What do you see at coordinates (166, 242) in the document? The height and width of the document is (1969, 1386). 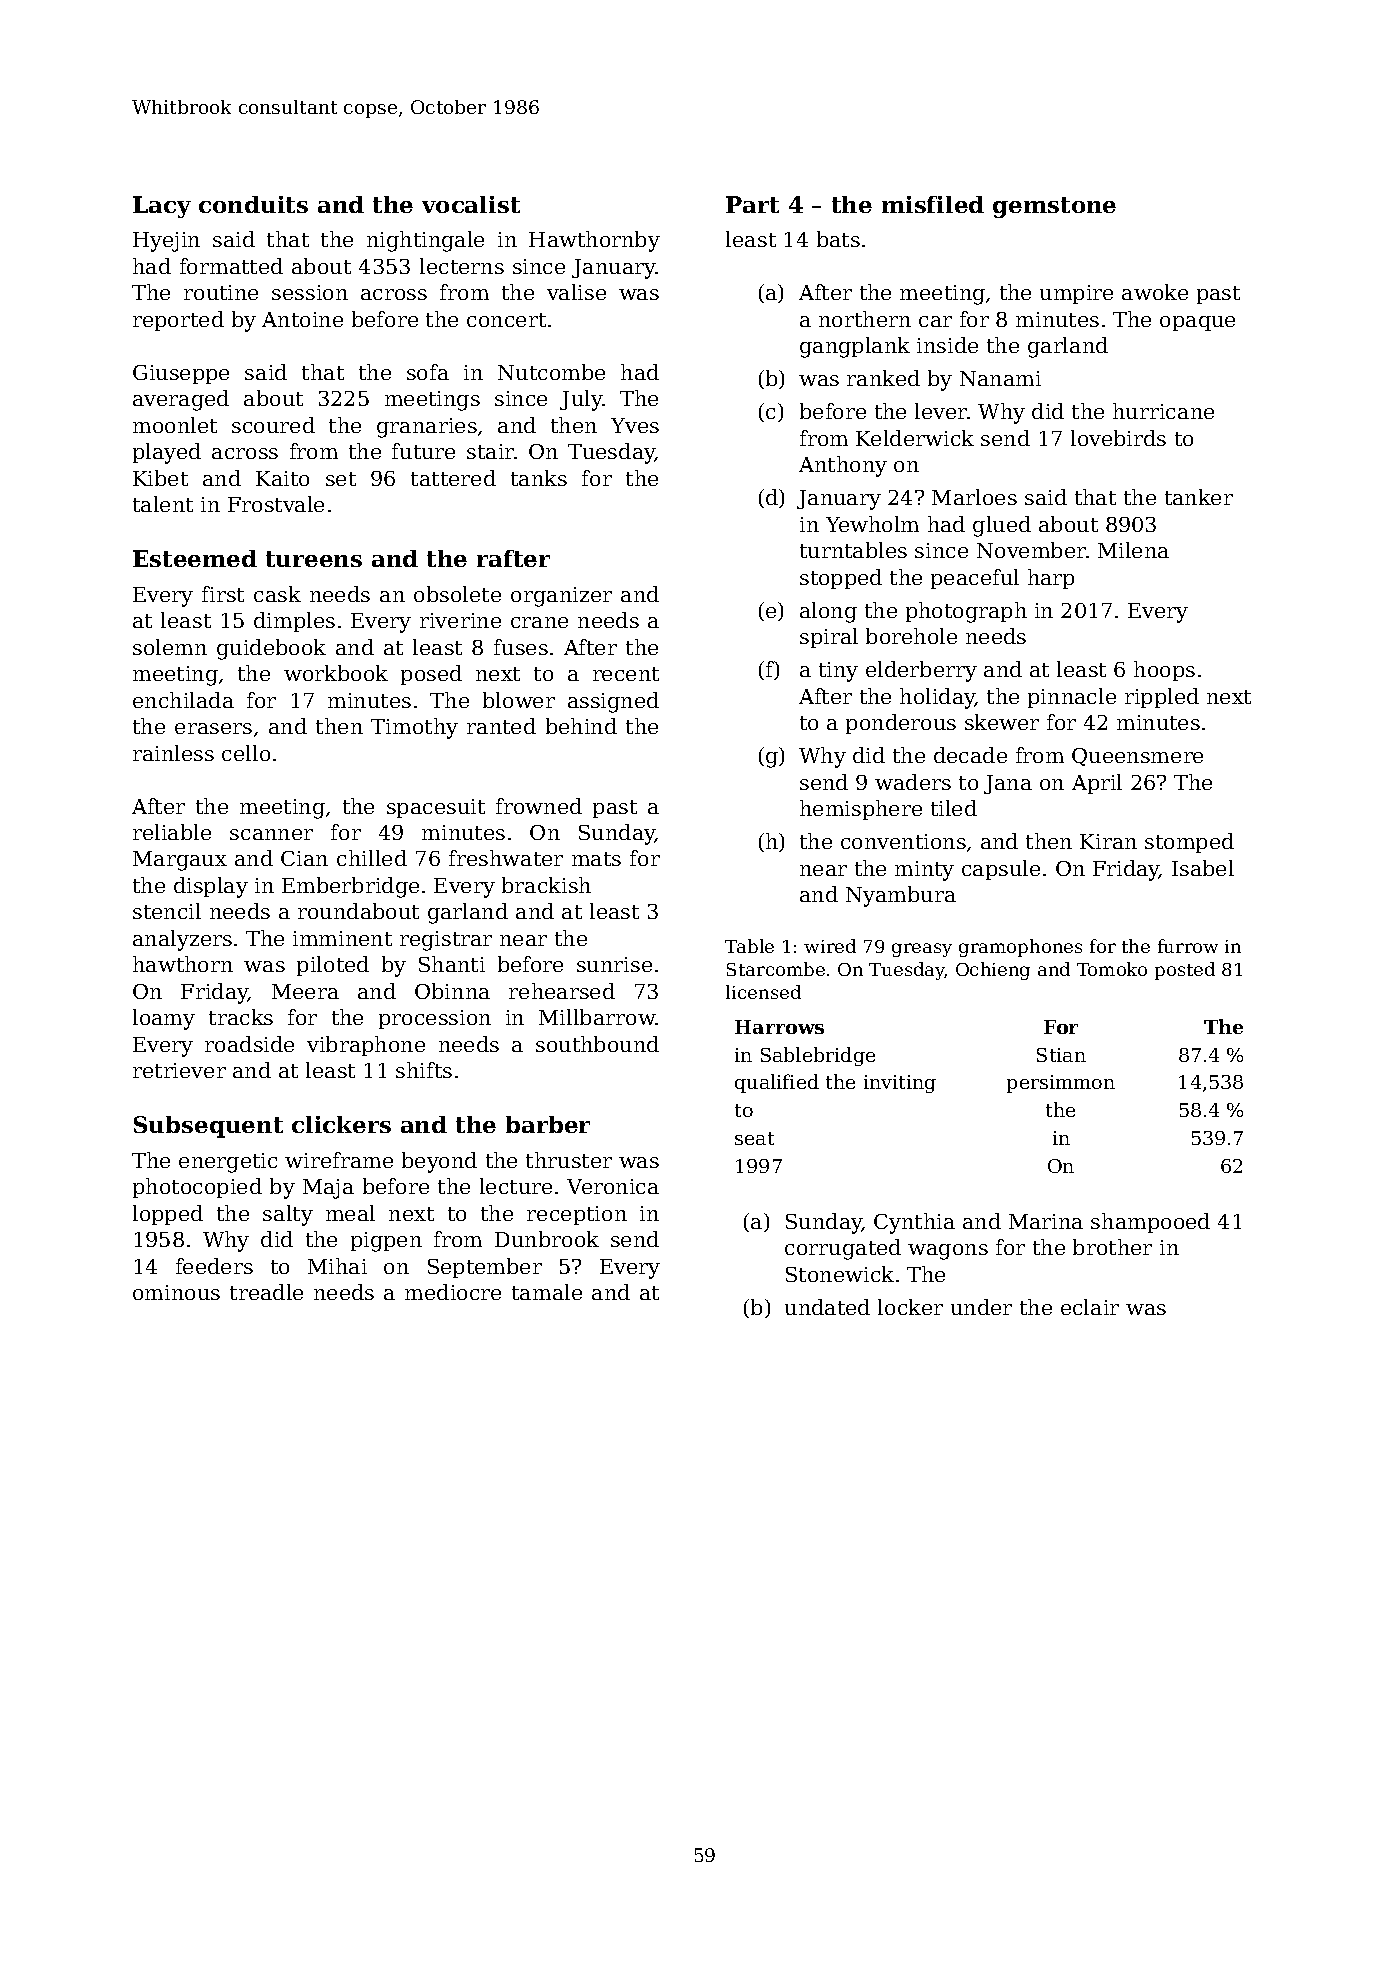 I see `Hyejin` at bounding box center [166, 242].
